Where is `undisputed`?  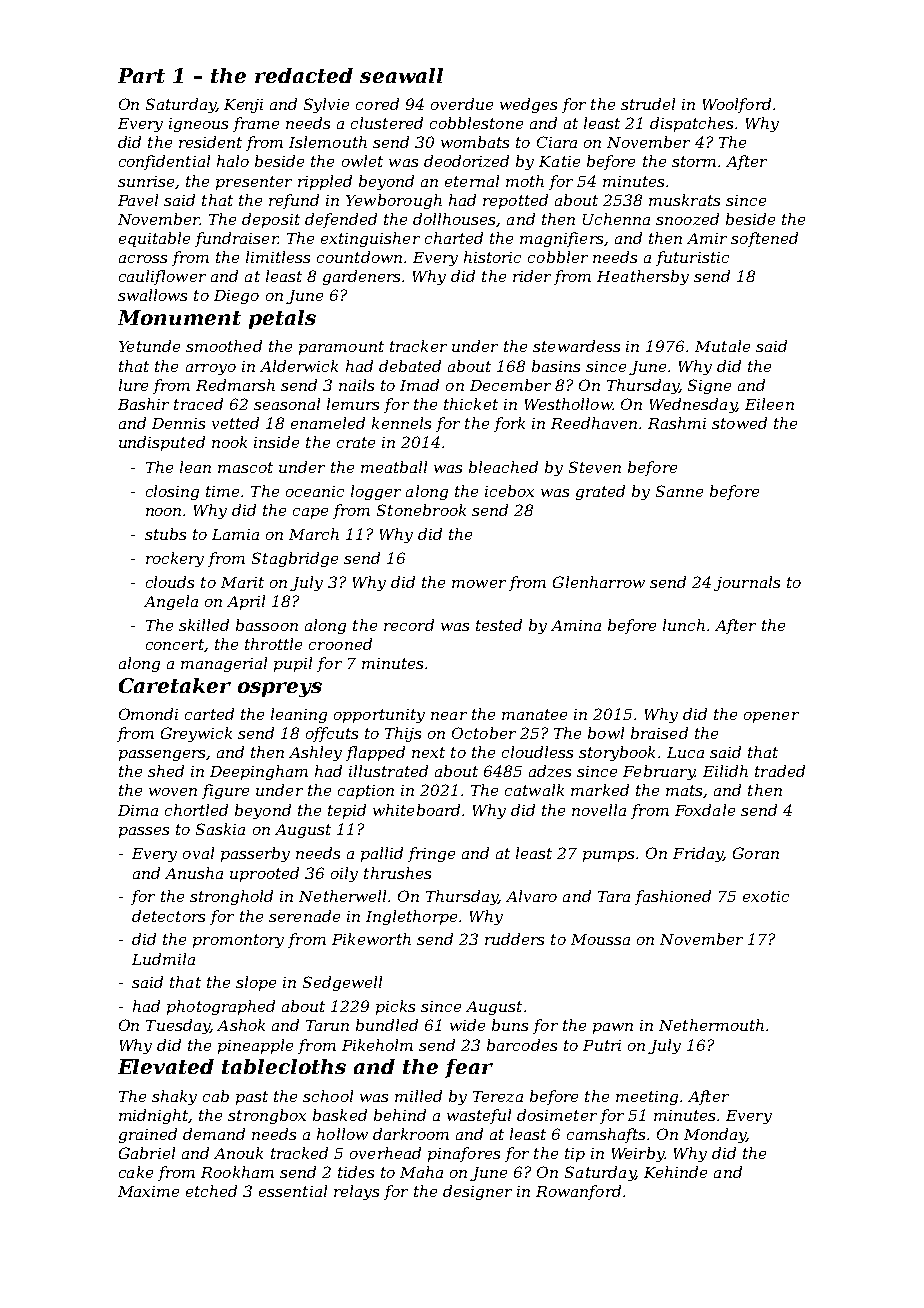 undisputed is located at coordinates (162, 443).
